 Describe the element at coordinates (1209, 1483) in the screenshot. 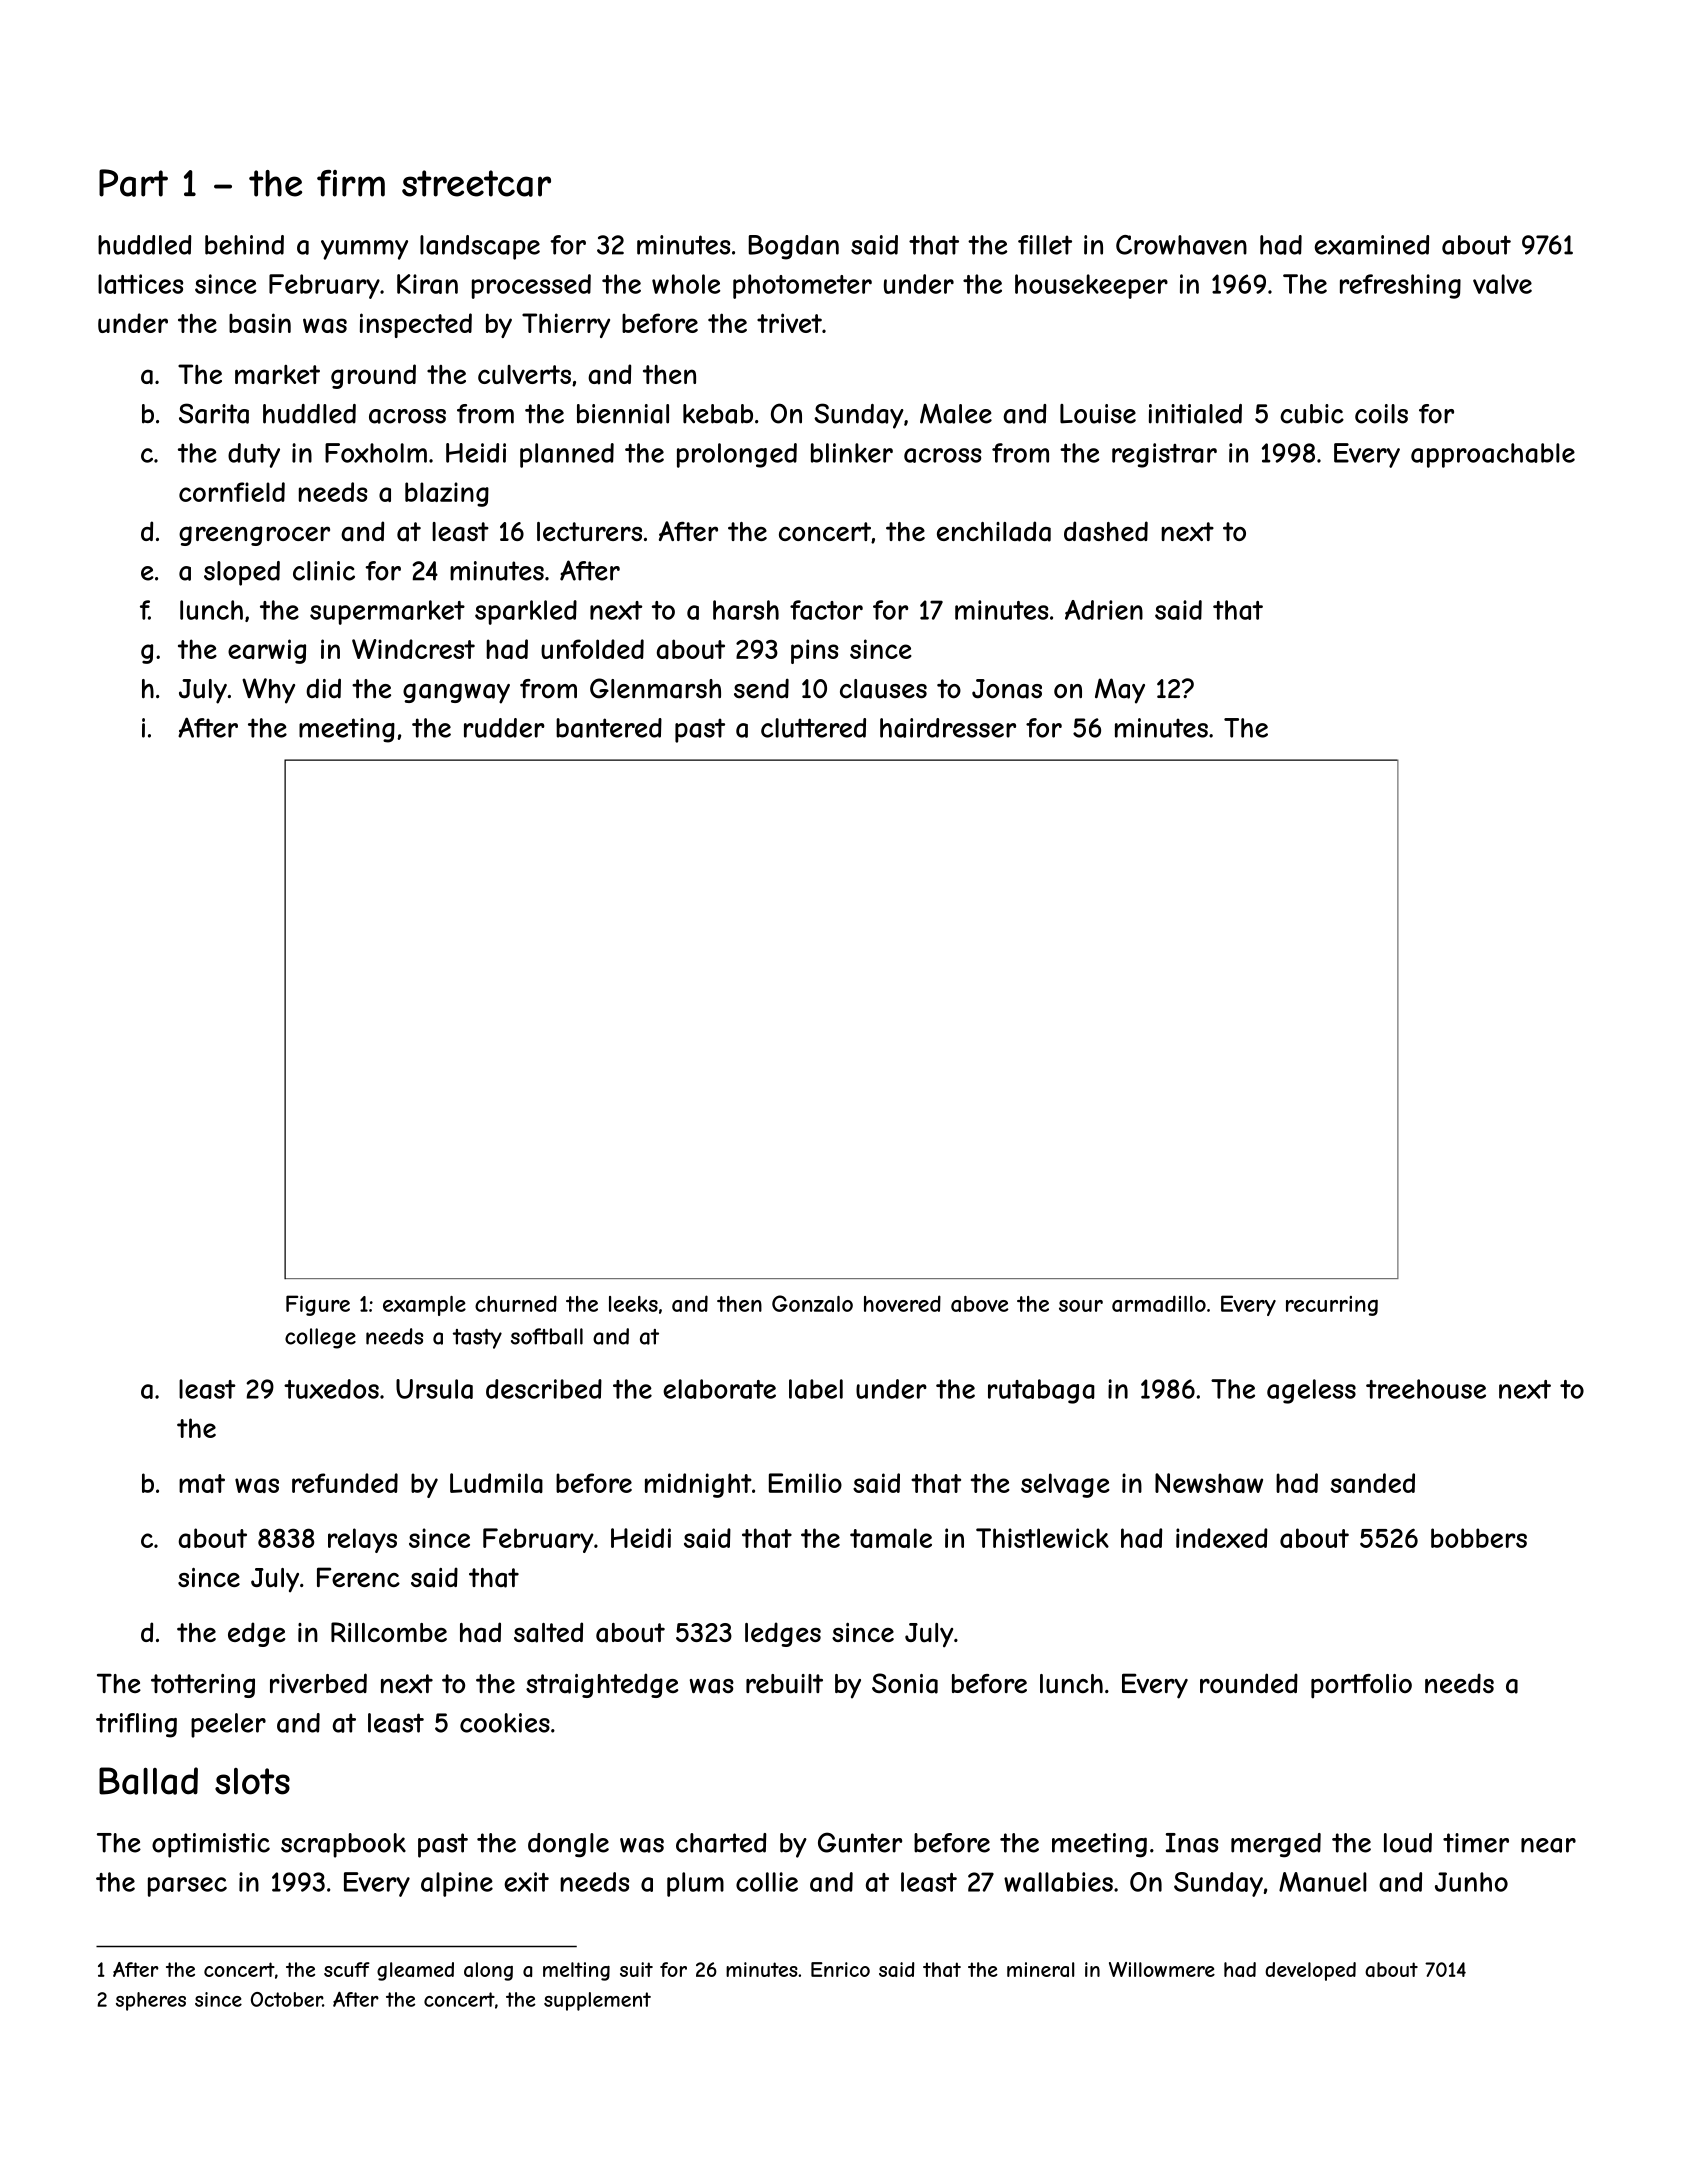

I see `Newshaw` at that location.
